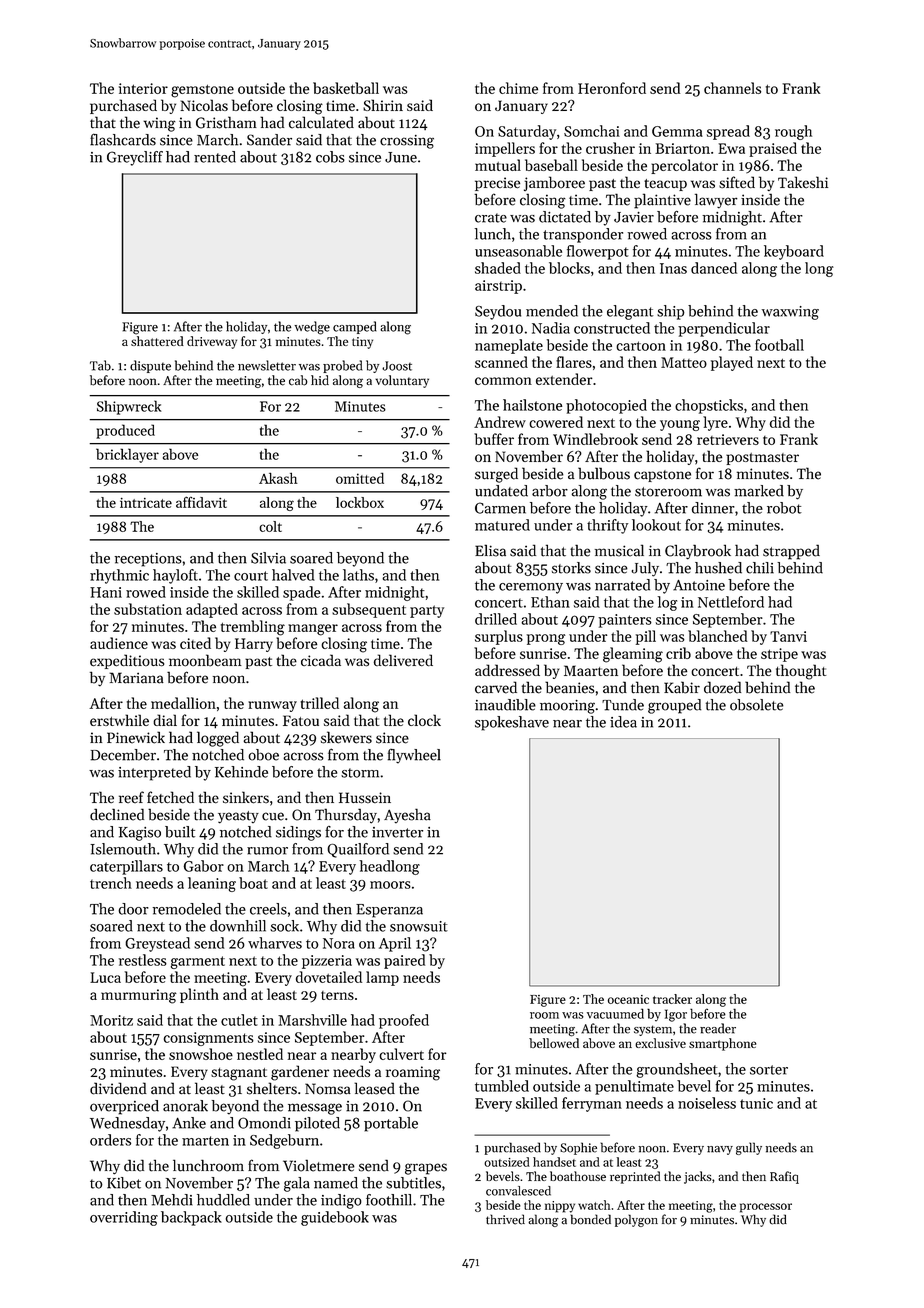  I want to click on channels, so click(732, 88).
